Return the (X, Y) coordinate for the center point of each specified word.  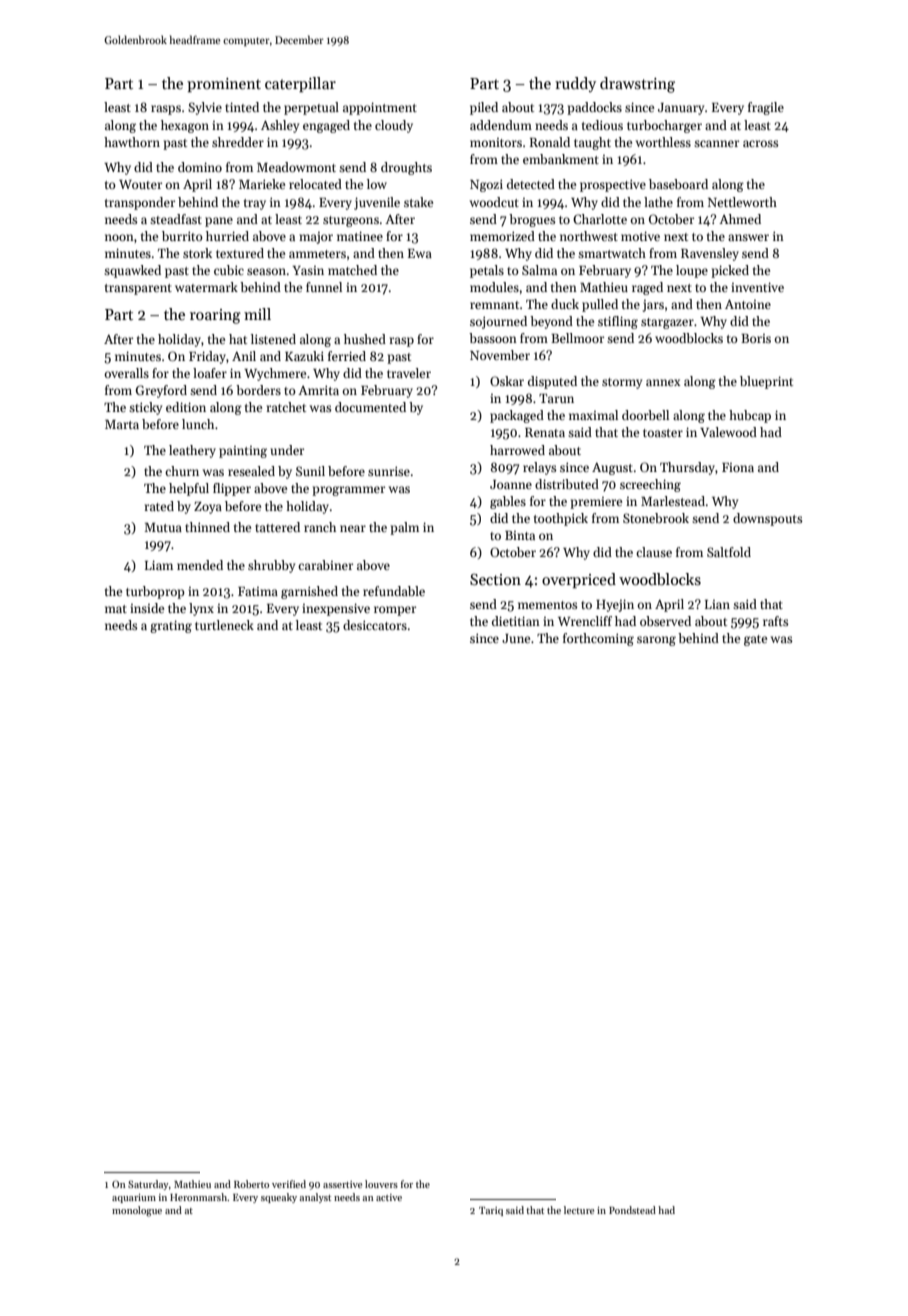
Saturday (148, 1185)
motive (640, 236)
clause (654, 552)
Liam (159, 565)
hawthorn (132, 142)
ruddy (575, 84)
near (353, 528)
